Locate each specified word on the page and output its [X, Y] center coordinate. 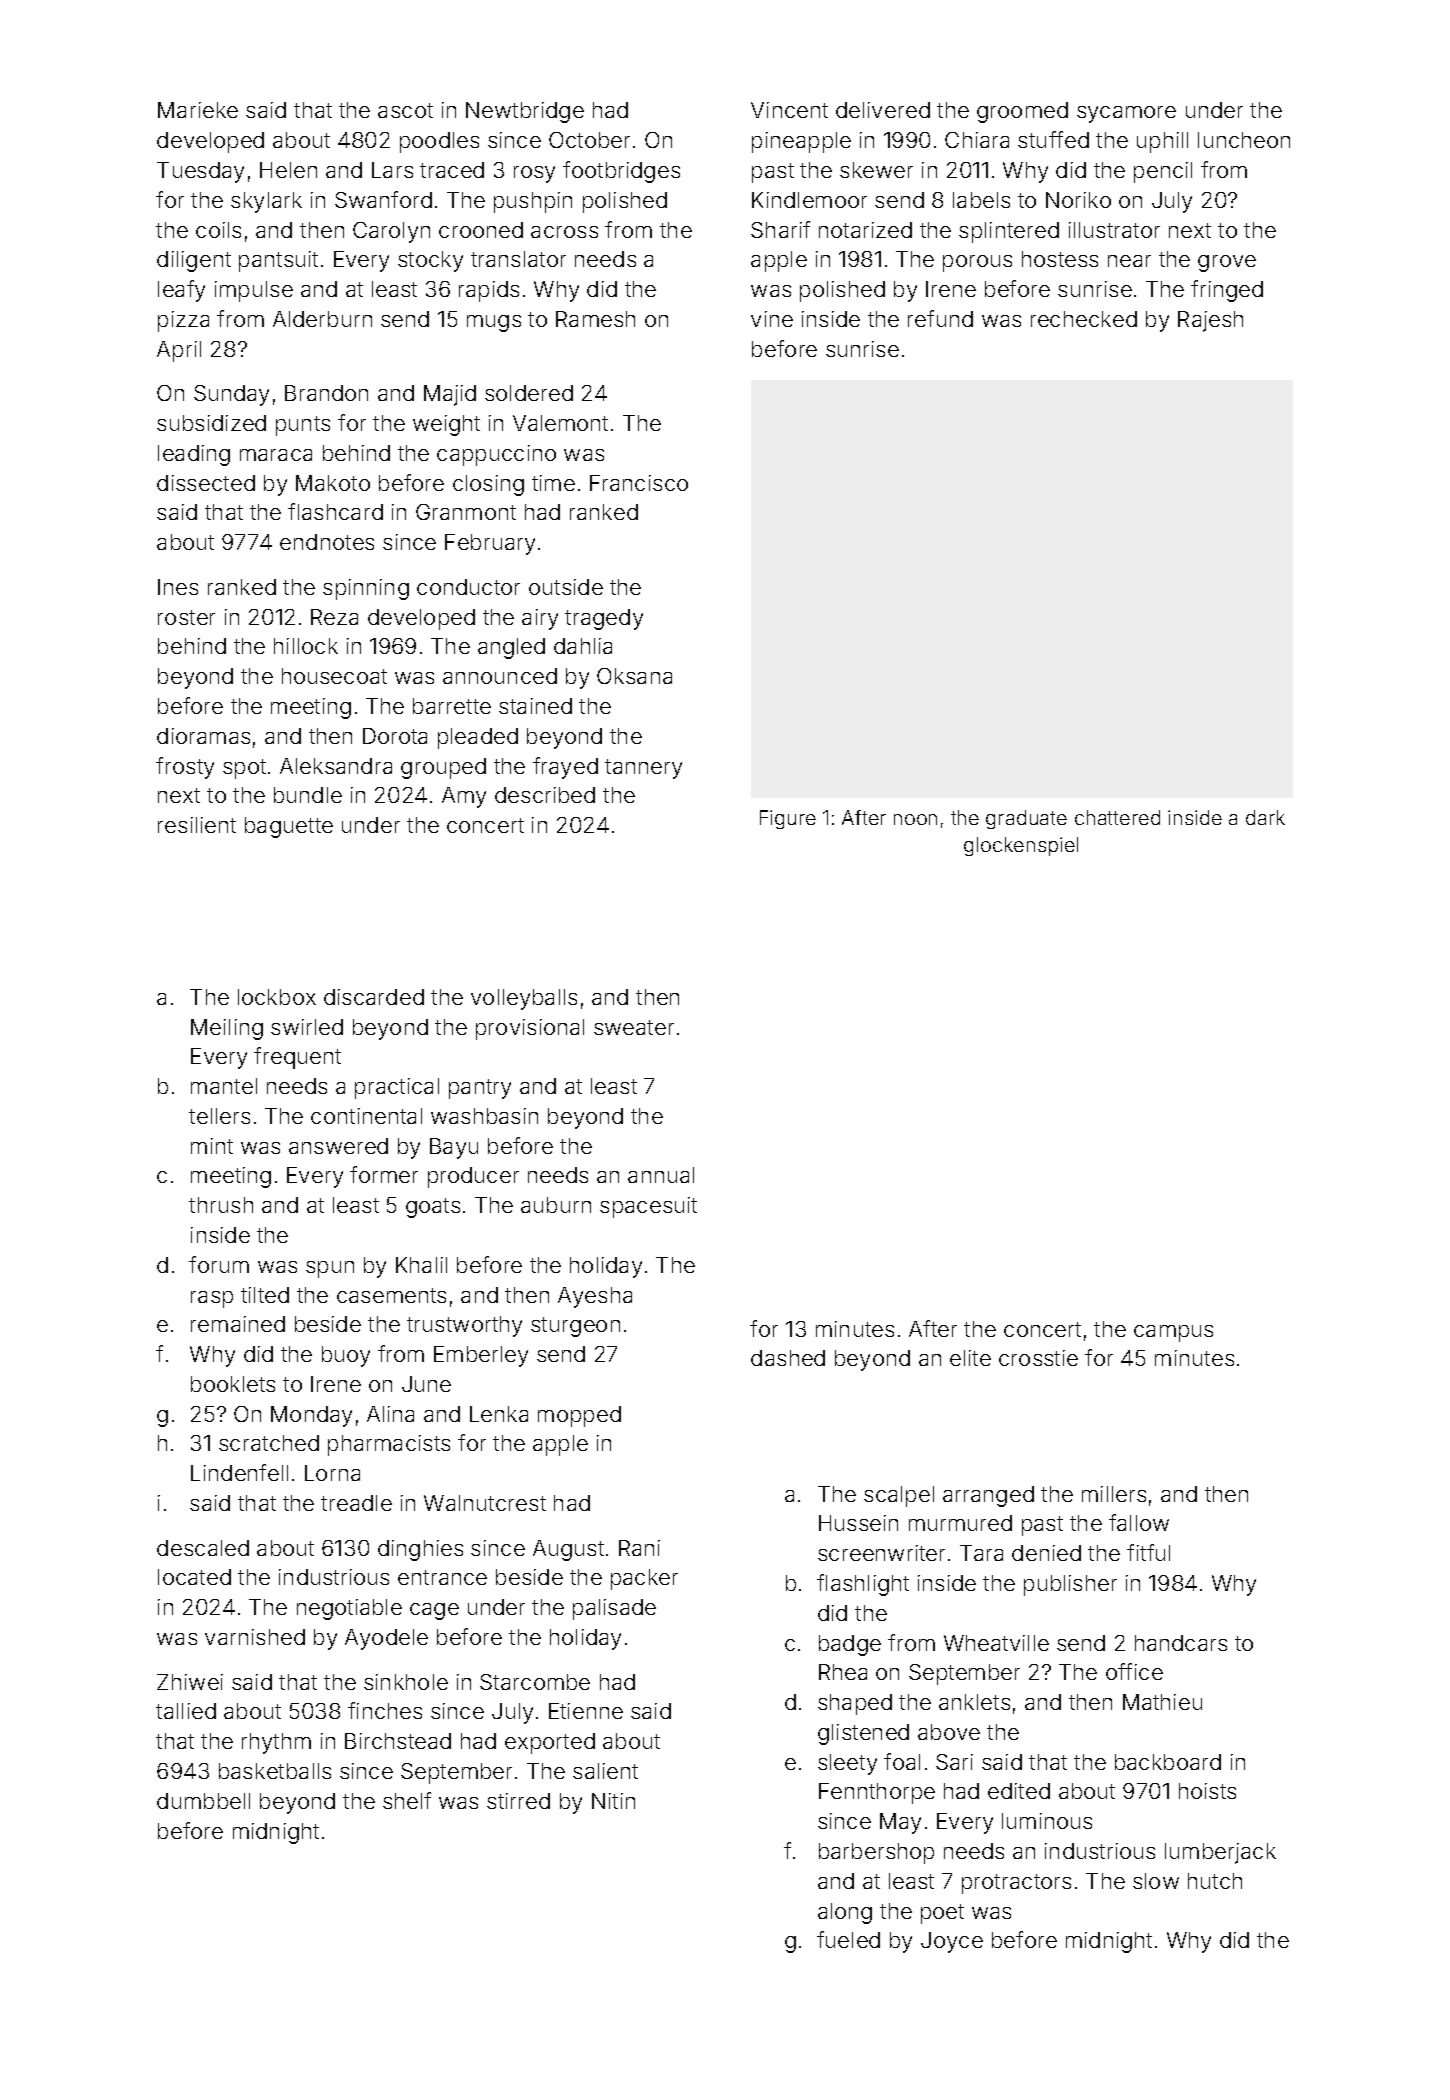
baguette [289, 827]
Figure [788, 819]
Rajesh [1210, 321]
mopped [579, 1416]
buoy [346, 1356]
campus [1173, 1333]
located [194, 1577]
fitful [1148, 1552]
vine [772, 319]
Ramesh [595, 319]
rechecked [1084, 319]
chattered [1117, 817]
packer [644, 1579]
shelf [407, 1800]
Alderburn [322, 319]
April [179, 351]
